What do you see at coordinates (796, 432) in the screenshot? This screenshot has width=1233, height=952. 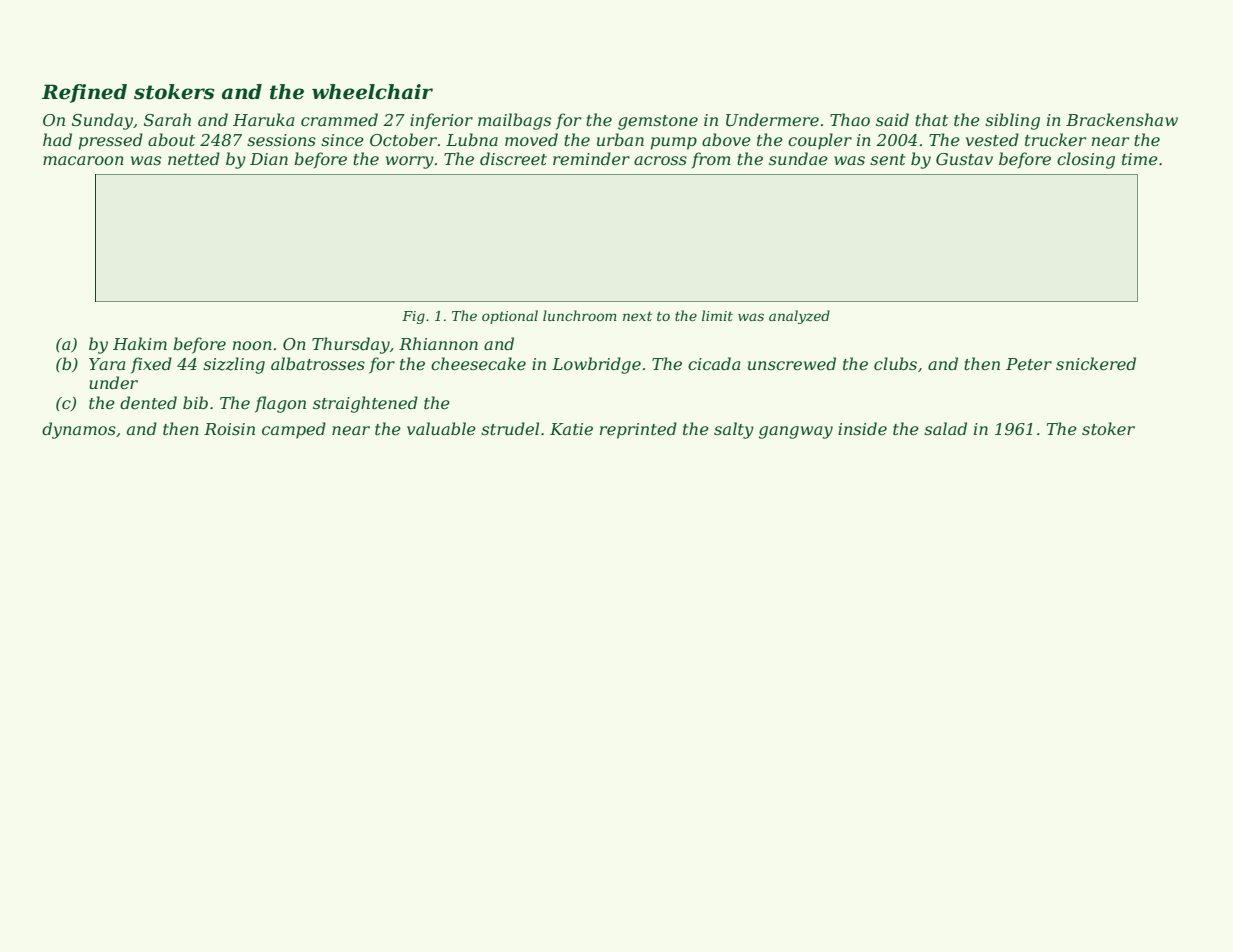 I see `gangway` at bounding box center [796, 432].
